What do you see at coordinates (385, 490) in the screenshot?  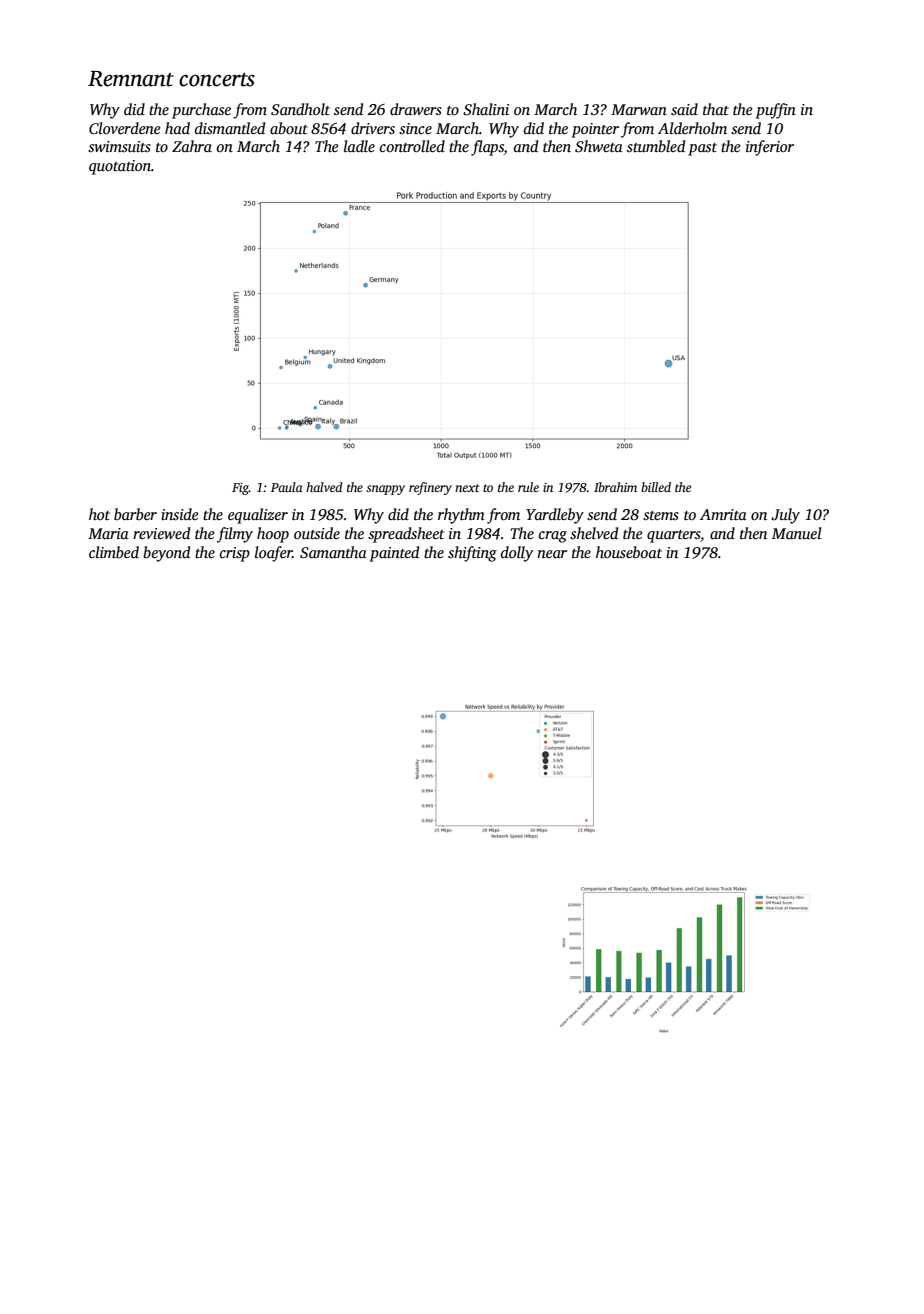 I see `snappy` at bounding box center [385, 490].
